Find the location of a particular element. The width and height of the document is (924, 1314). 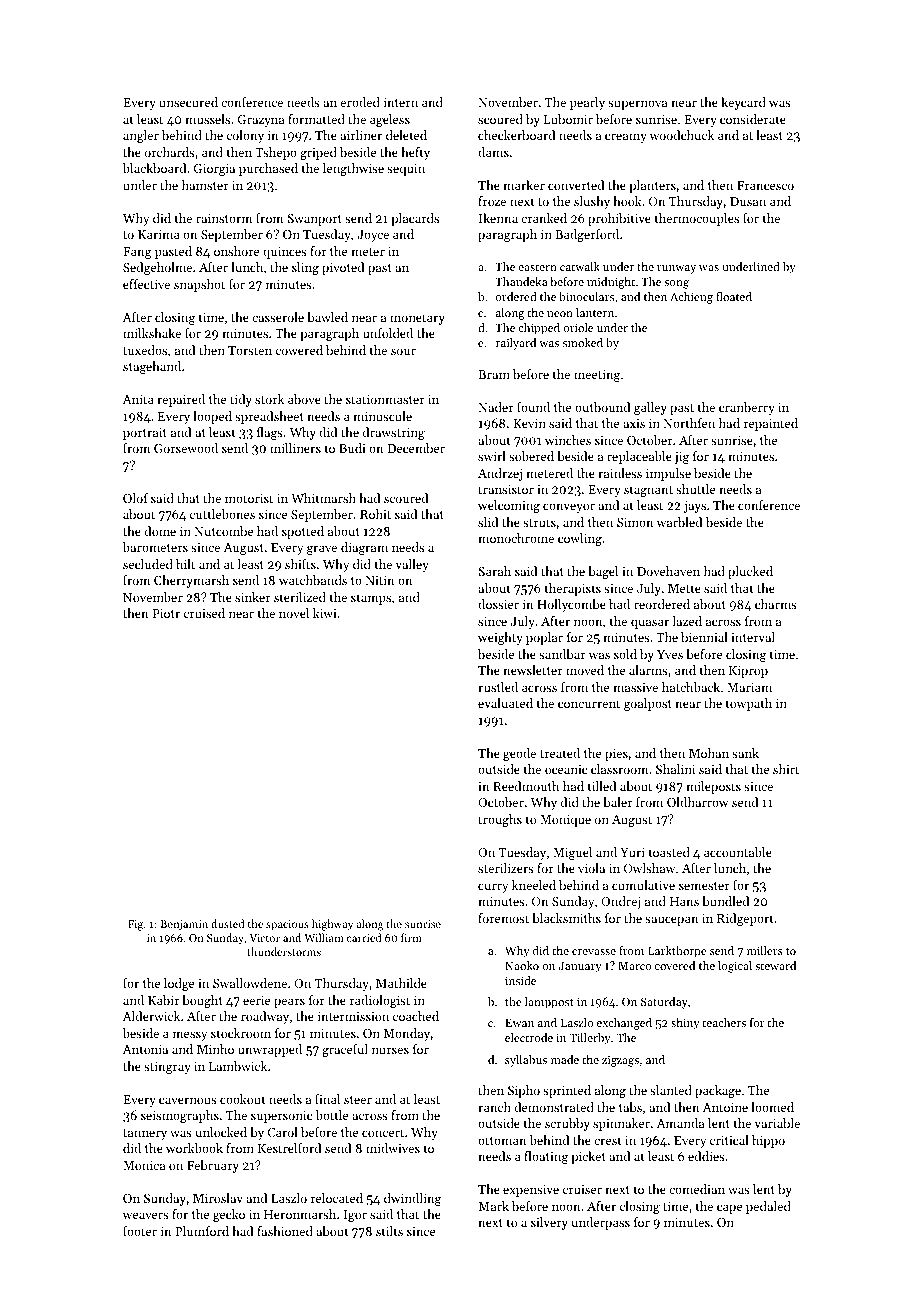

dusted is located at coordinates (227, 923).
